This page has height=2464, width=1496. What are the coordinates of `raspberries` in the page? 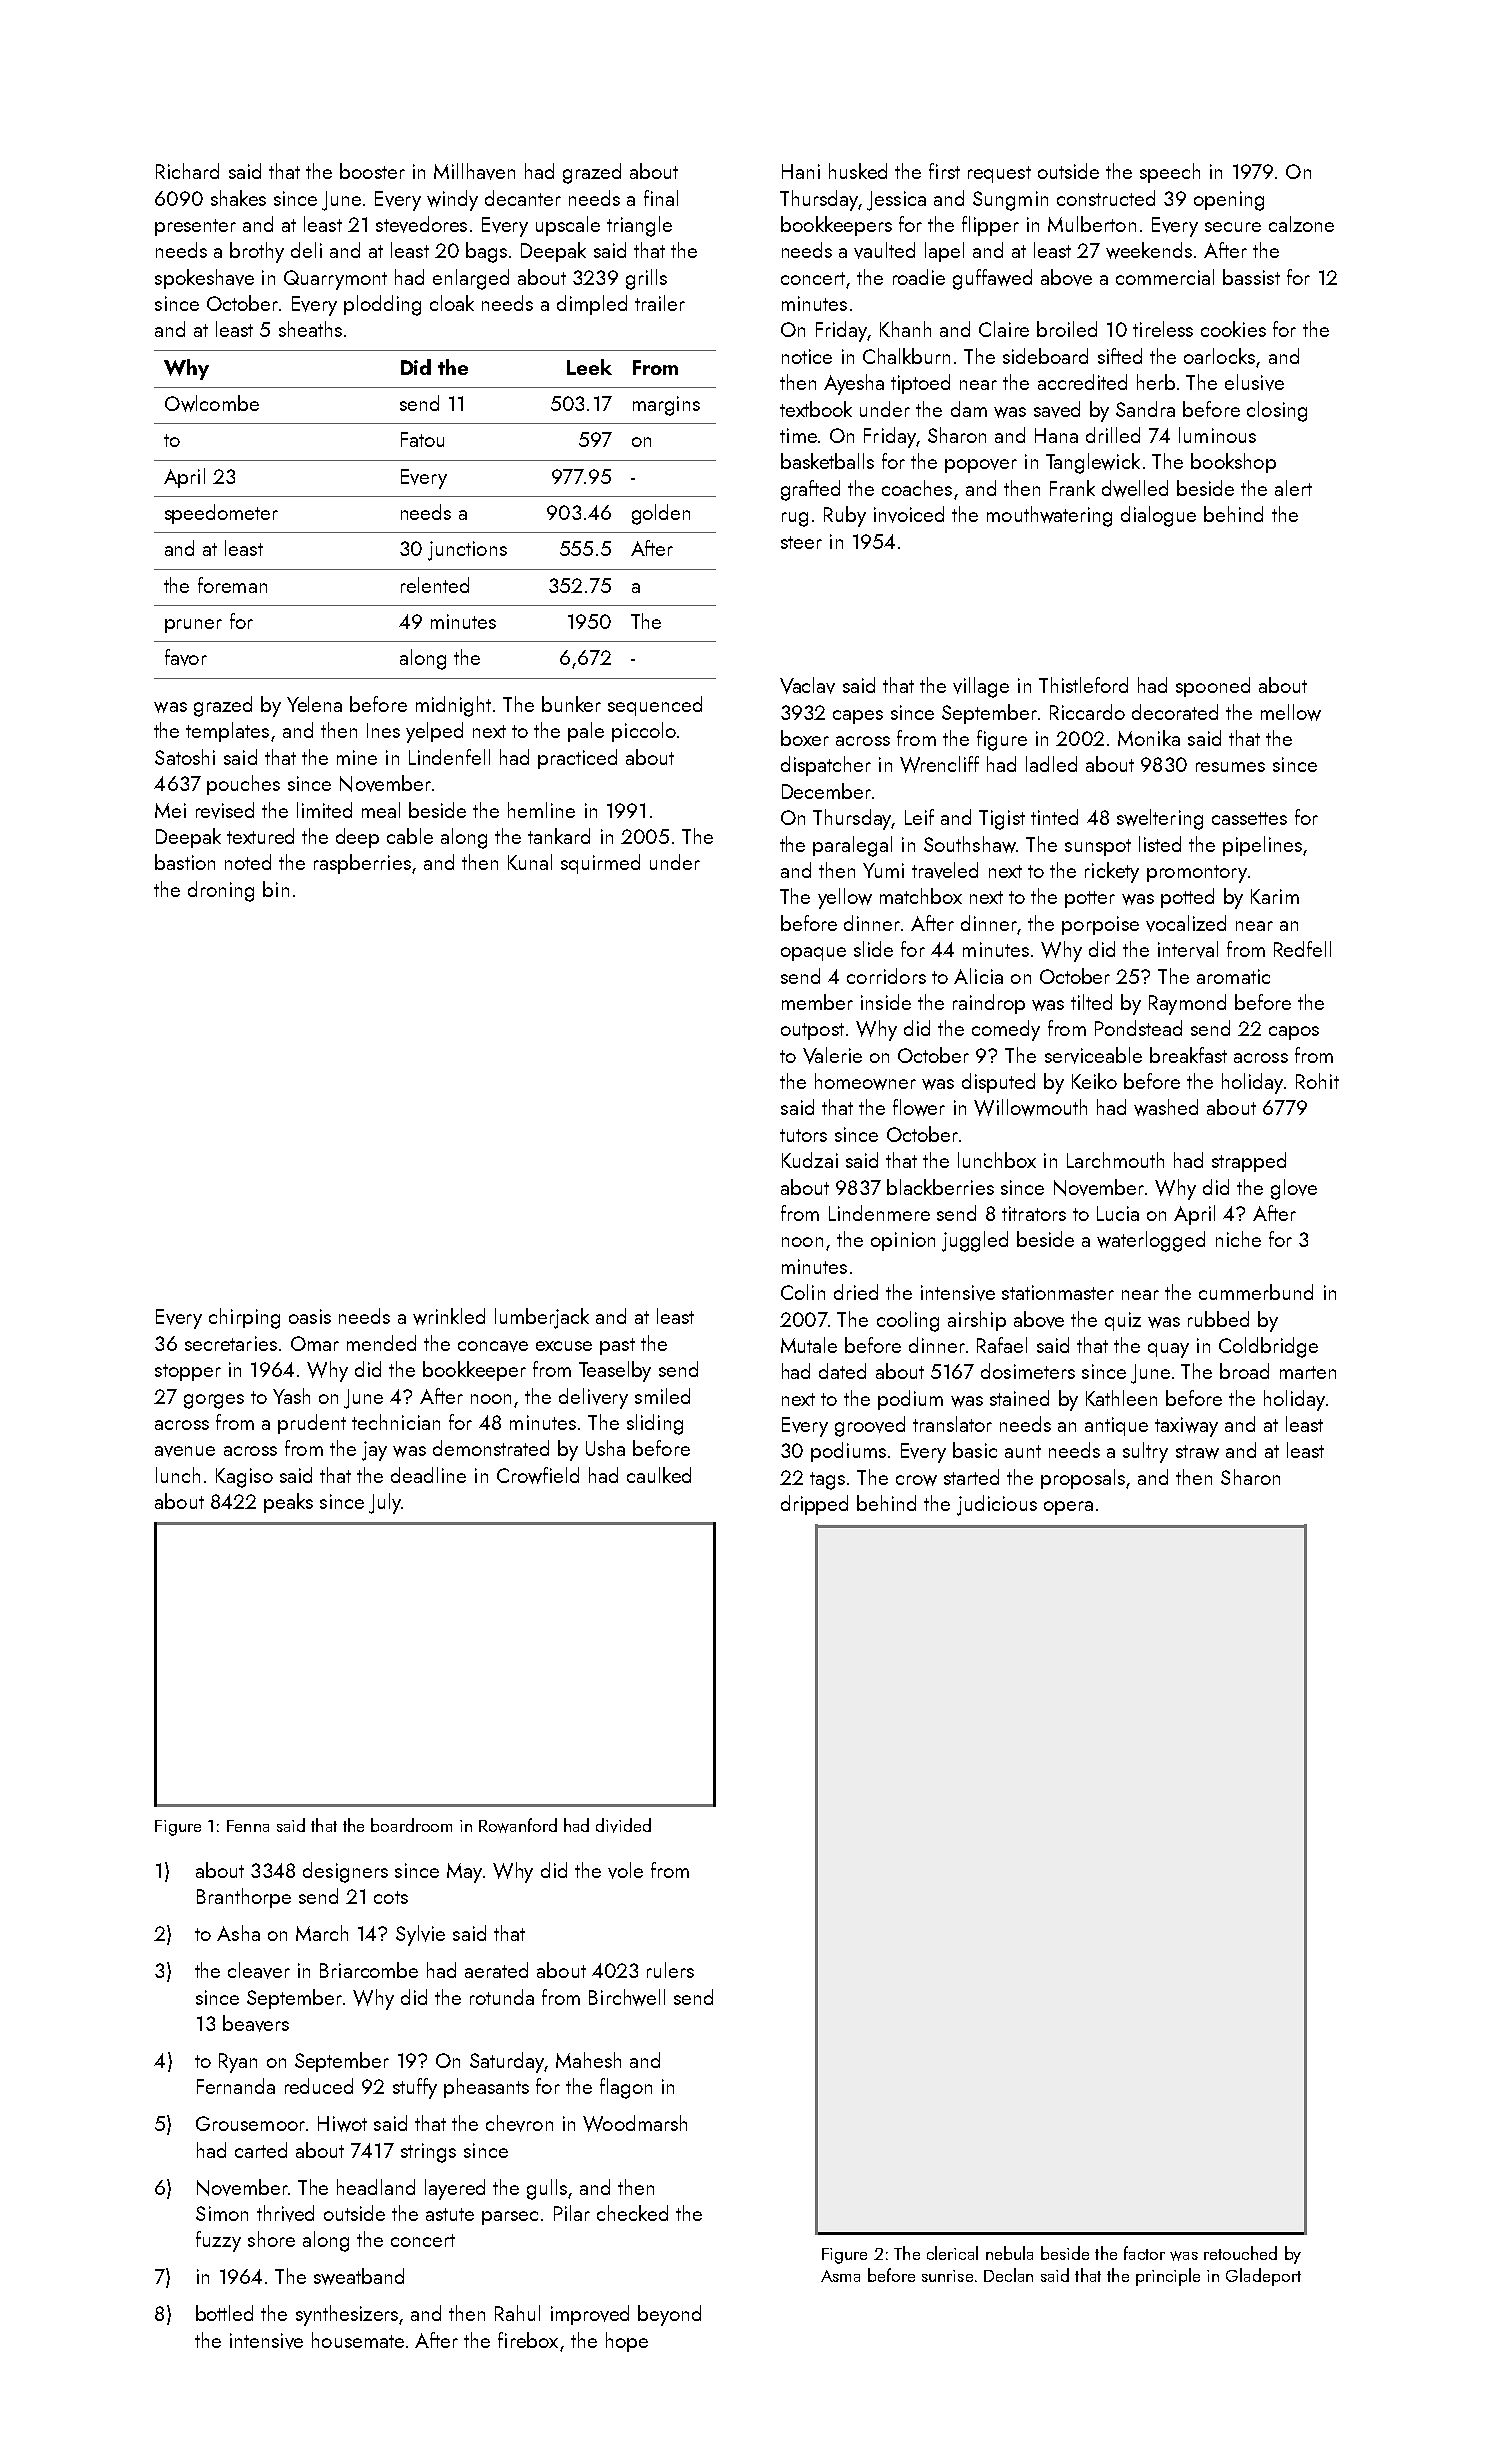 It's located at (362, 864).
